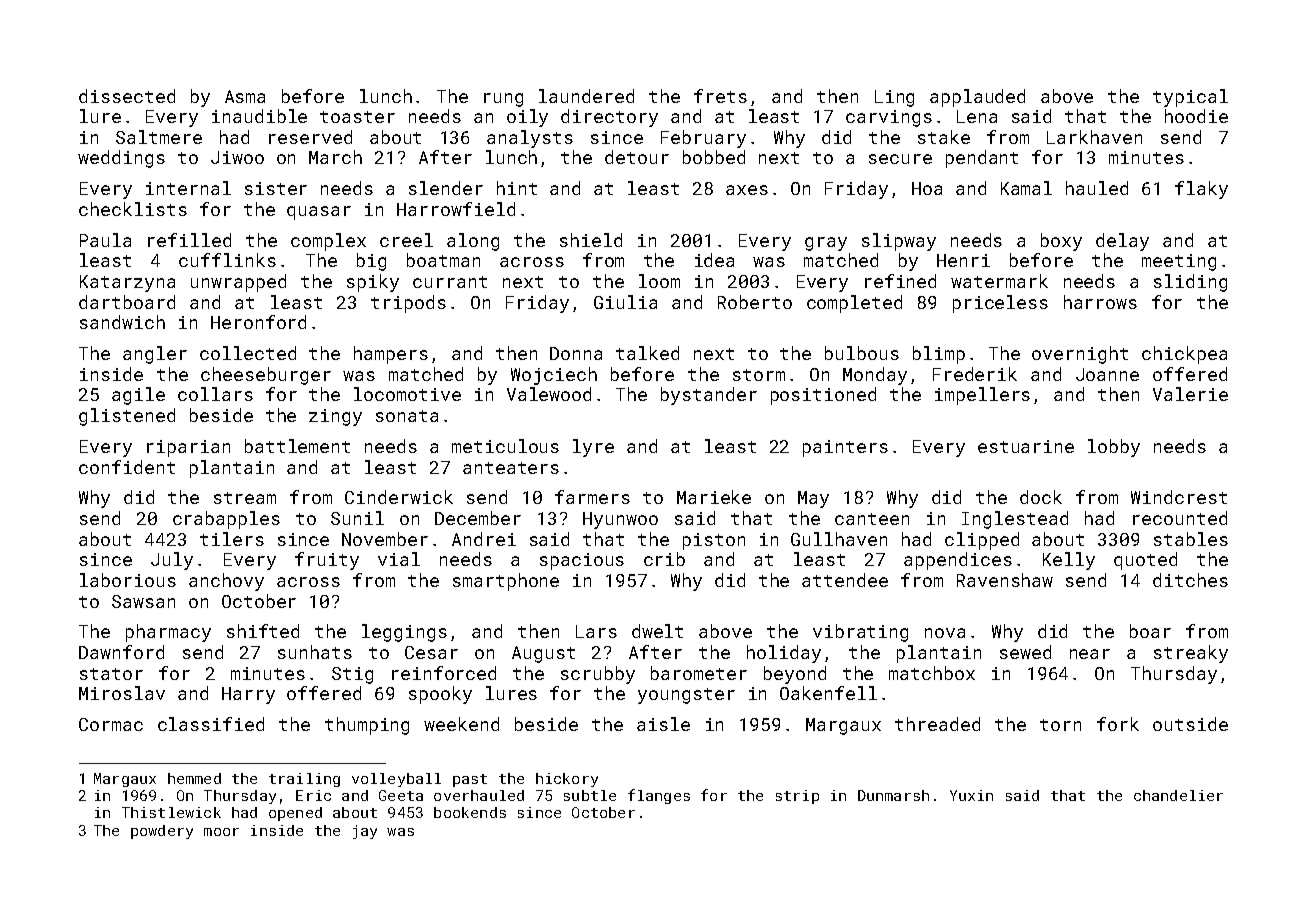 The width and height of the screenshot is (1308, 924). Describe the element at coordinates (1178, 795) in the screenshot. I see `chandelier` at that location.
